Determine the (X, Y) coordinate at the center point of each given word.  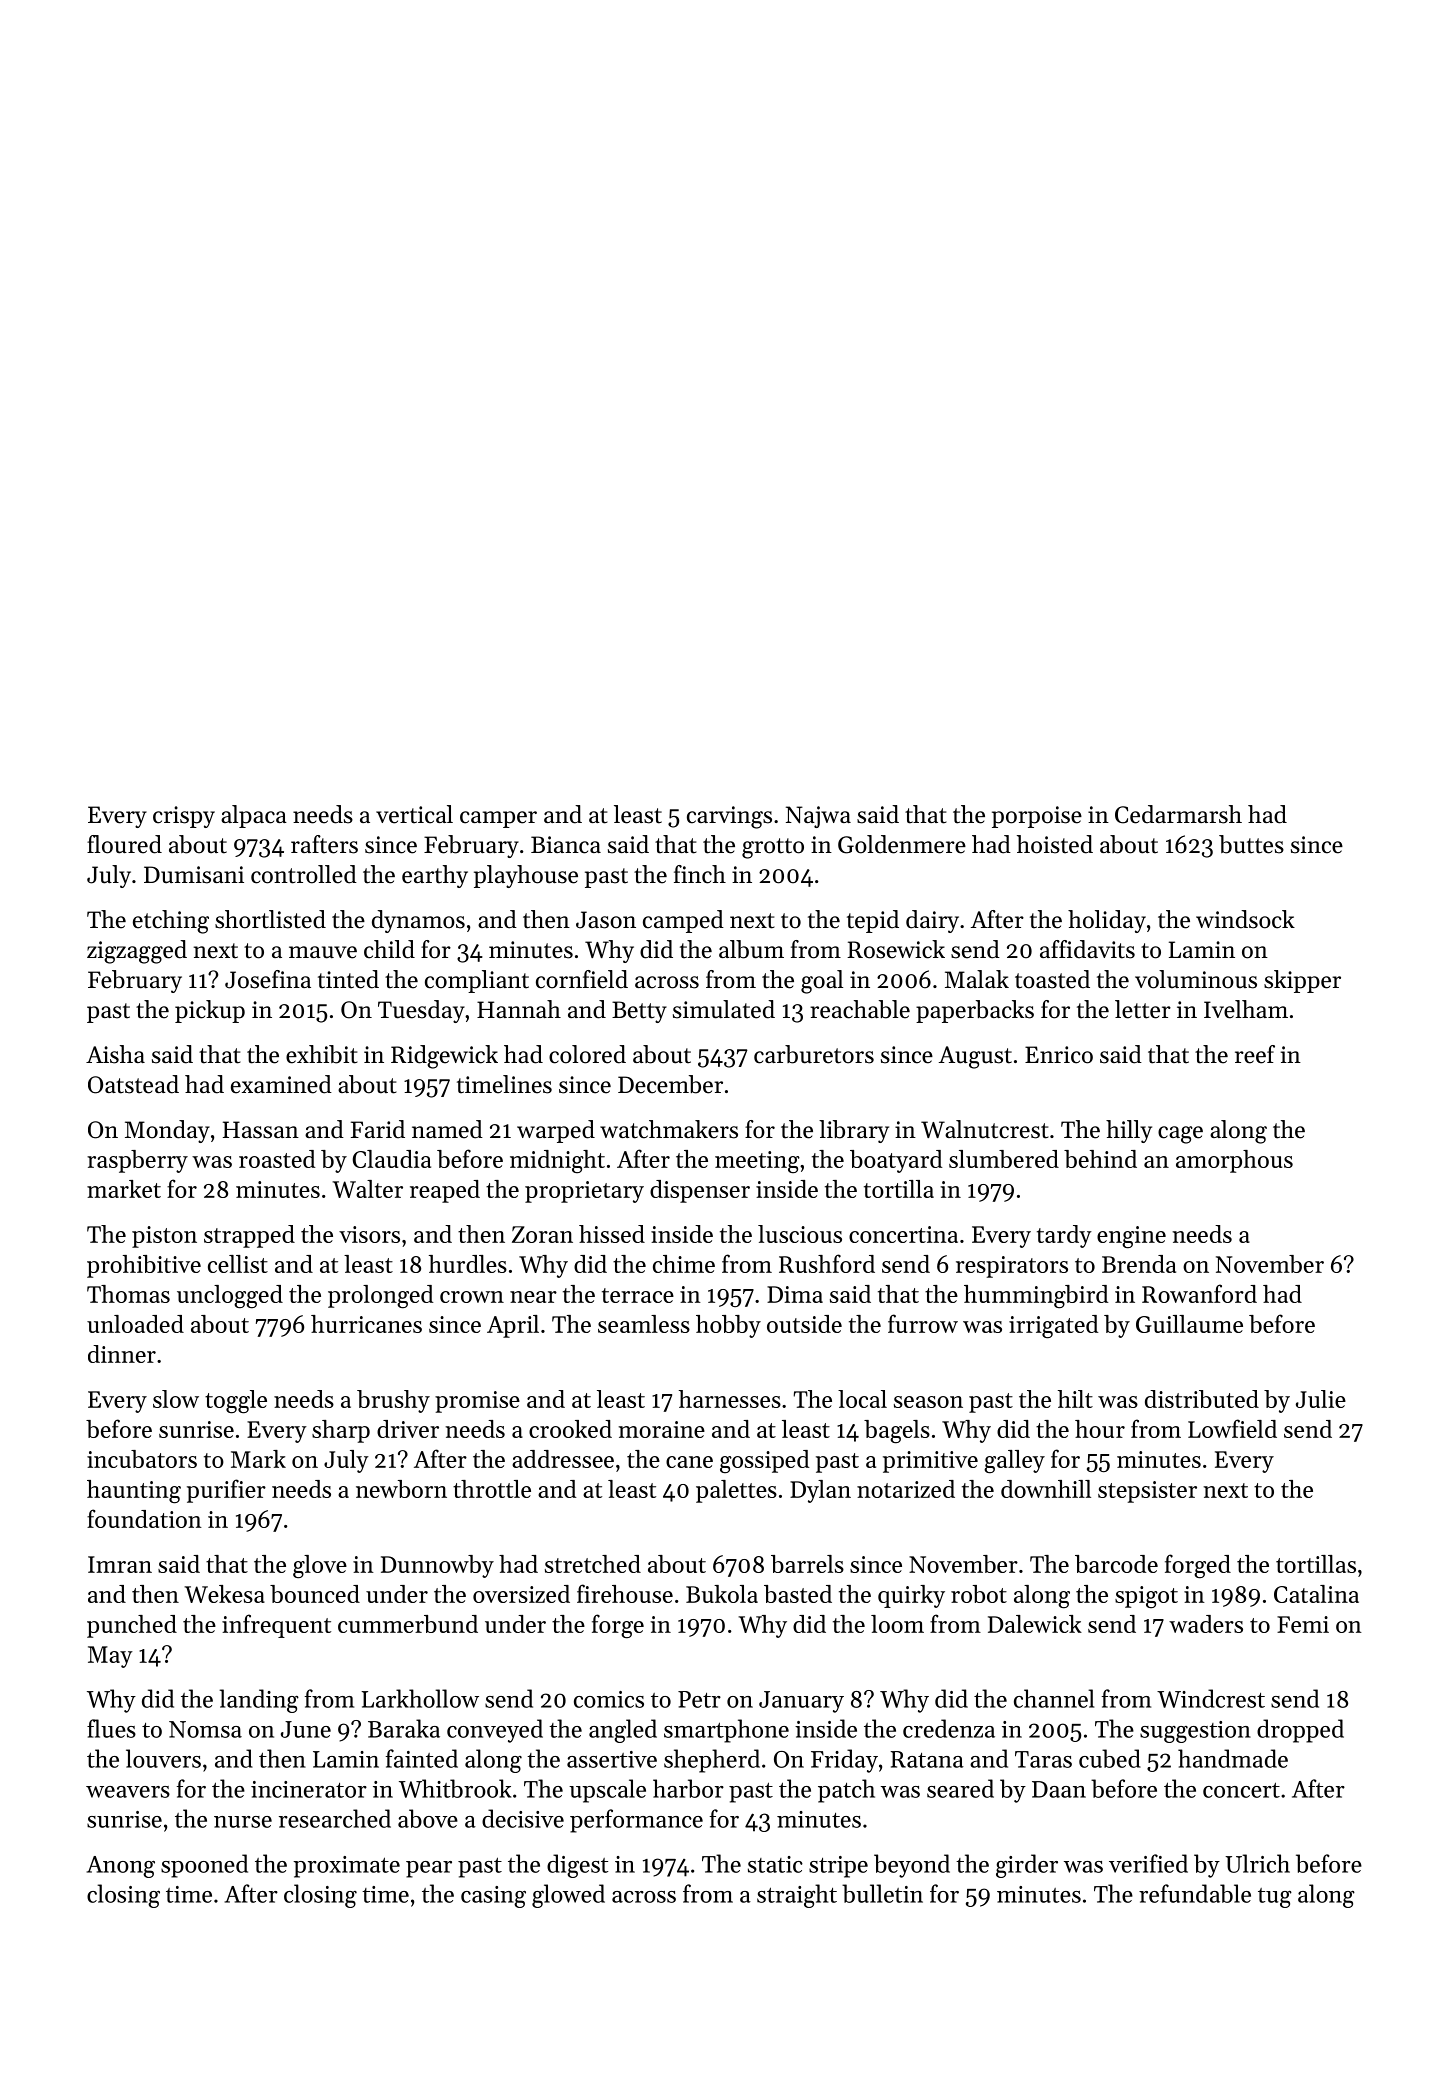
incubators (142, 1459)
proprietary (584, 1192)
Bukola (722, 1594)
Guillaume (1189, 1324)
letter (1143, 1009)
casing (493, 1897)
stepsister (1147, 1492)
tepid (873, 921)
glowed (568, 1896)
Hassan (261, 1130)
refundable (1195, 1893)
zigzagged (137, 952)
